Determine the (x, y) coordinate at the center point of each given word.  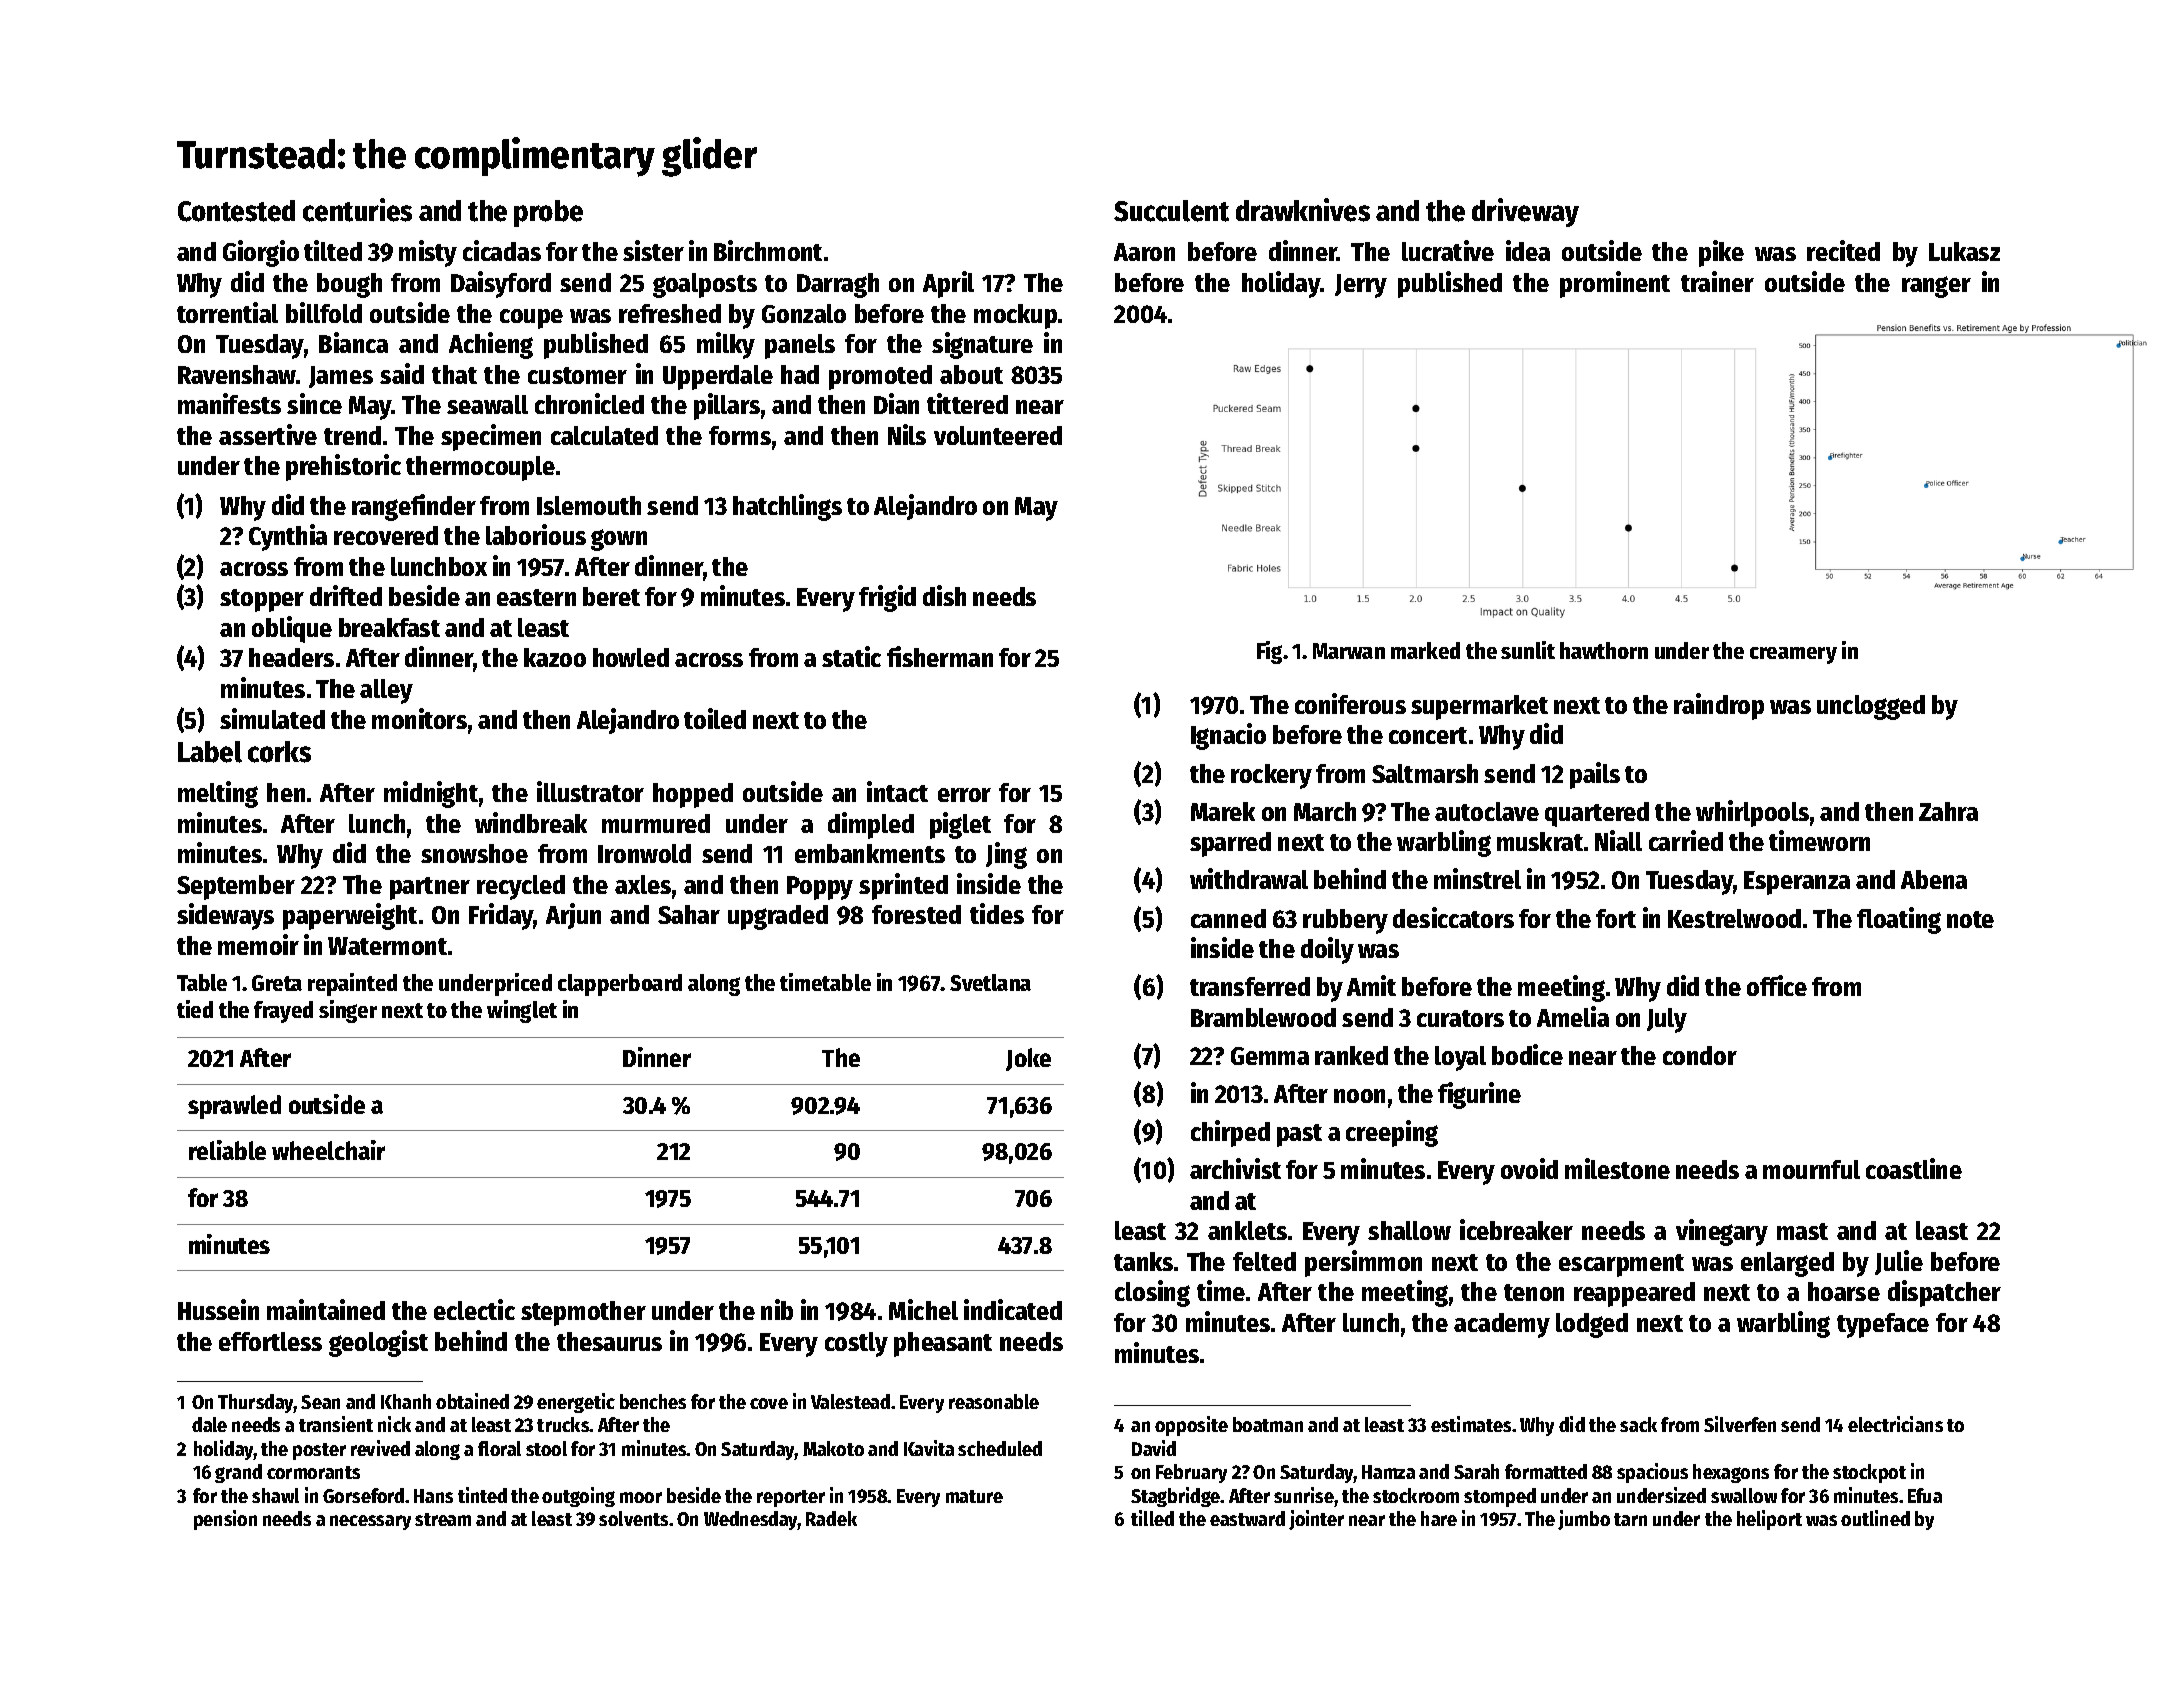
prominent (1615, 284)
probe (548, 213)
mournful (1811, 1169)
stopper (262, 600)
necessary (370, 1522)
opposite (1191, 1426)
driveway (1525, 212)
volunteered (998, 435)
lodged (1592, 1325)
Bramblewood (1263, 1017)
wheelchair (328, 1150)
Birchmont (768, 250)
